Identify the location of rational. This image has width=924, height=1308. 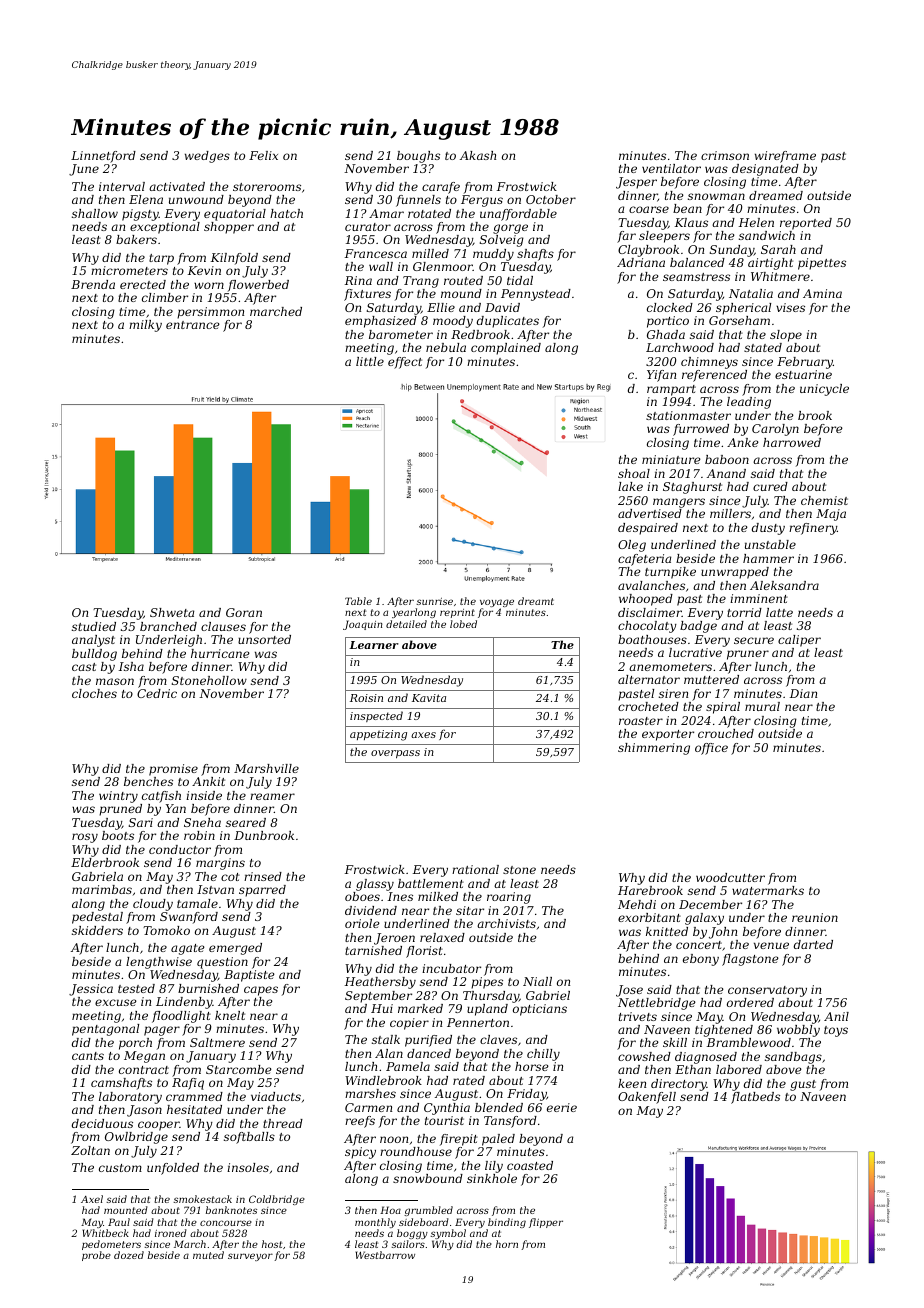
(475, 869).
